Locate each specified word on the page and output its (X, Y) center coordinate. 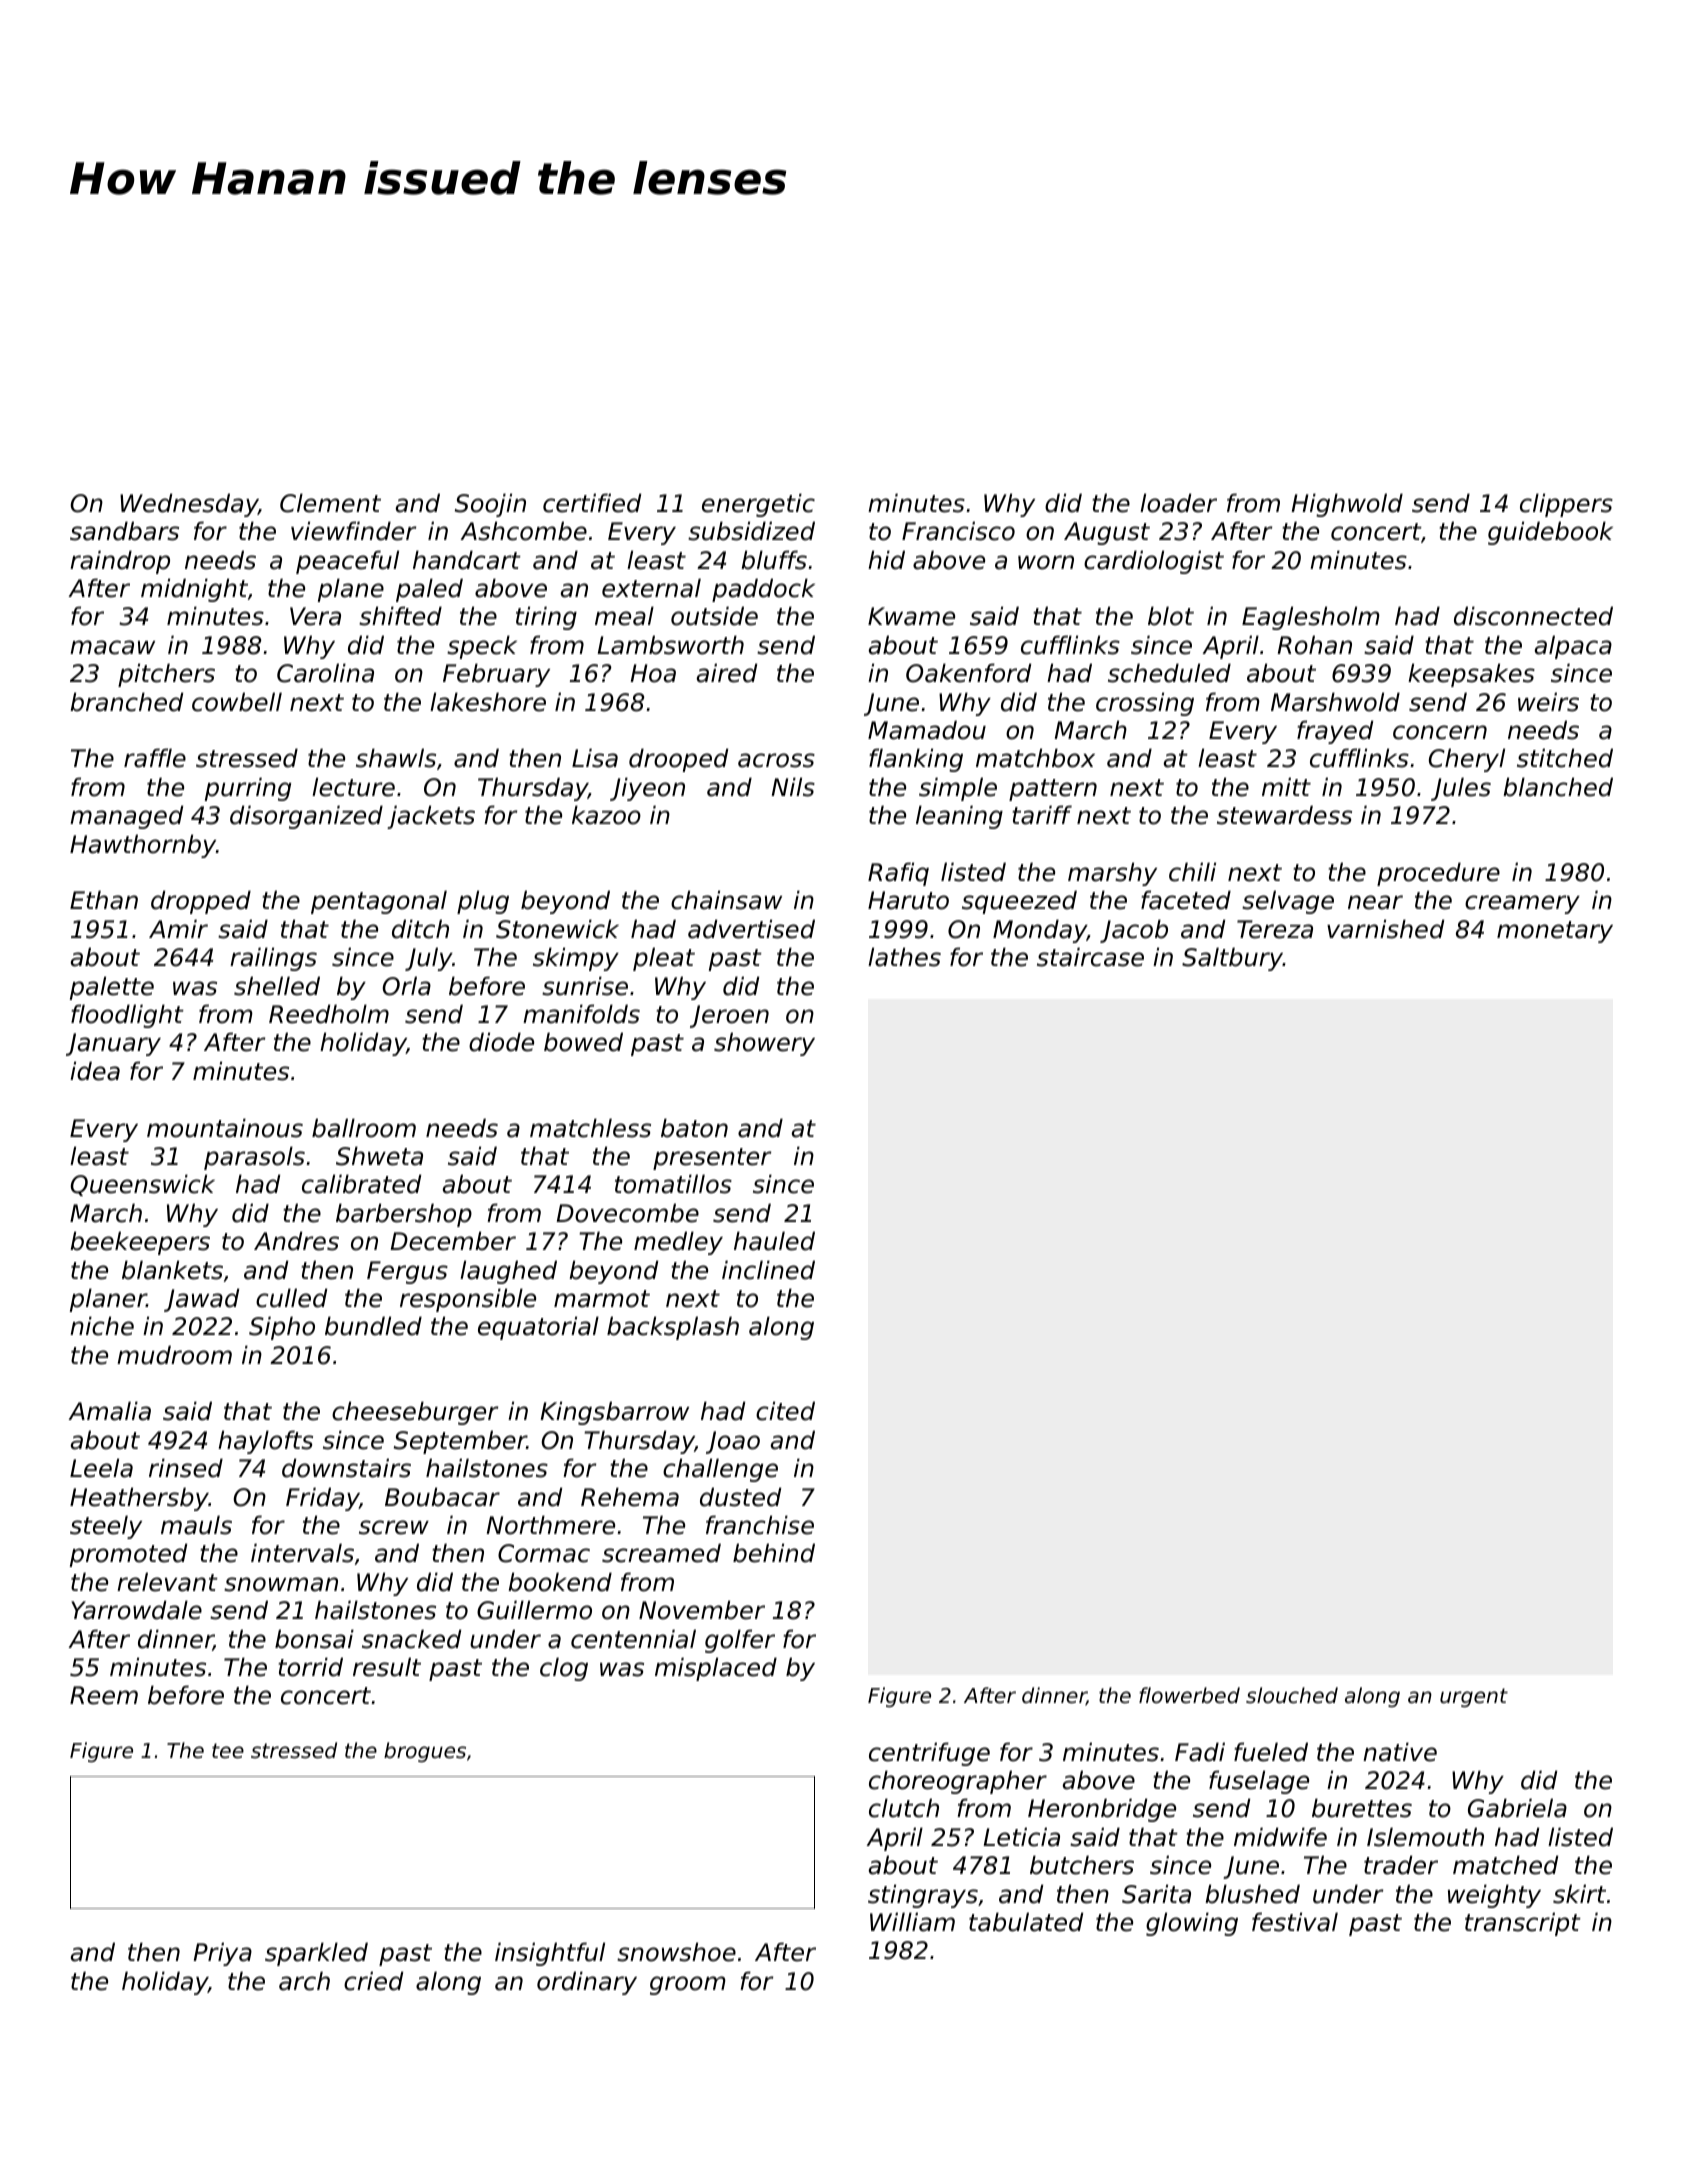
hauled (774, 1241)
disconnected (1533, 616)
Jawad (201, 1300)
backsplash (673, 1328)
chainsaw (726, 900)
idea (95, 1071)
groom (688, 1985)
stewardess (1284, 815)
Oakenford (968, 673)
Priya (222, 1954)
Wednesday (189, 505)
